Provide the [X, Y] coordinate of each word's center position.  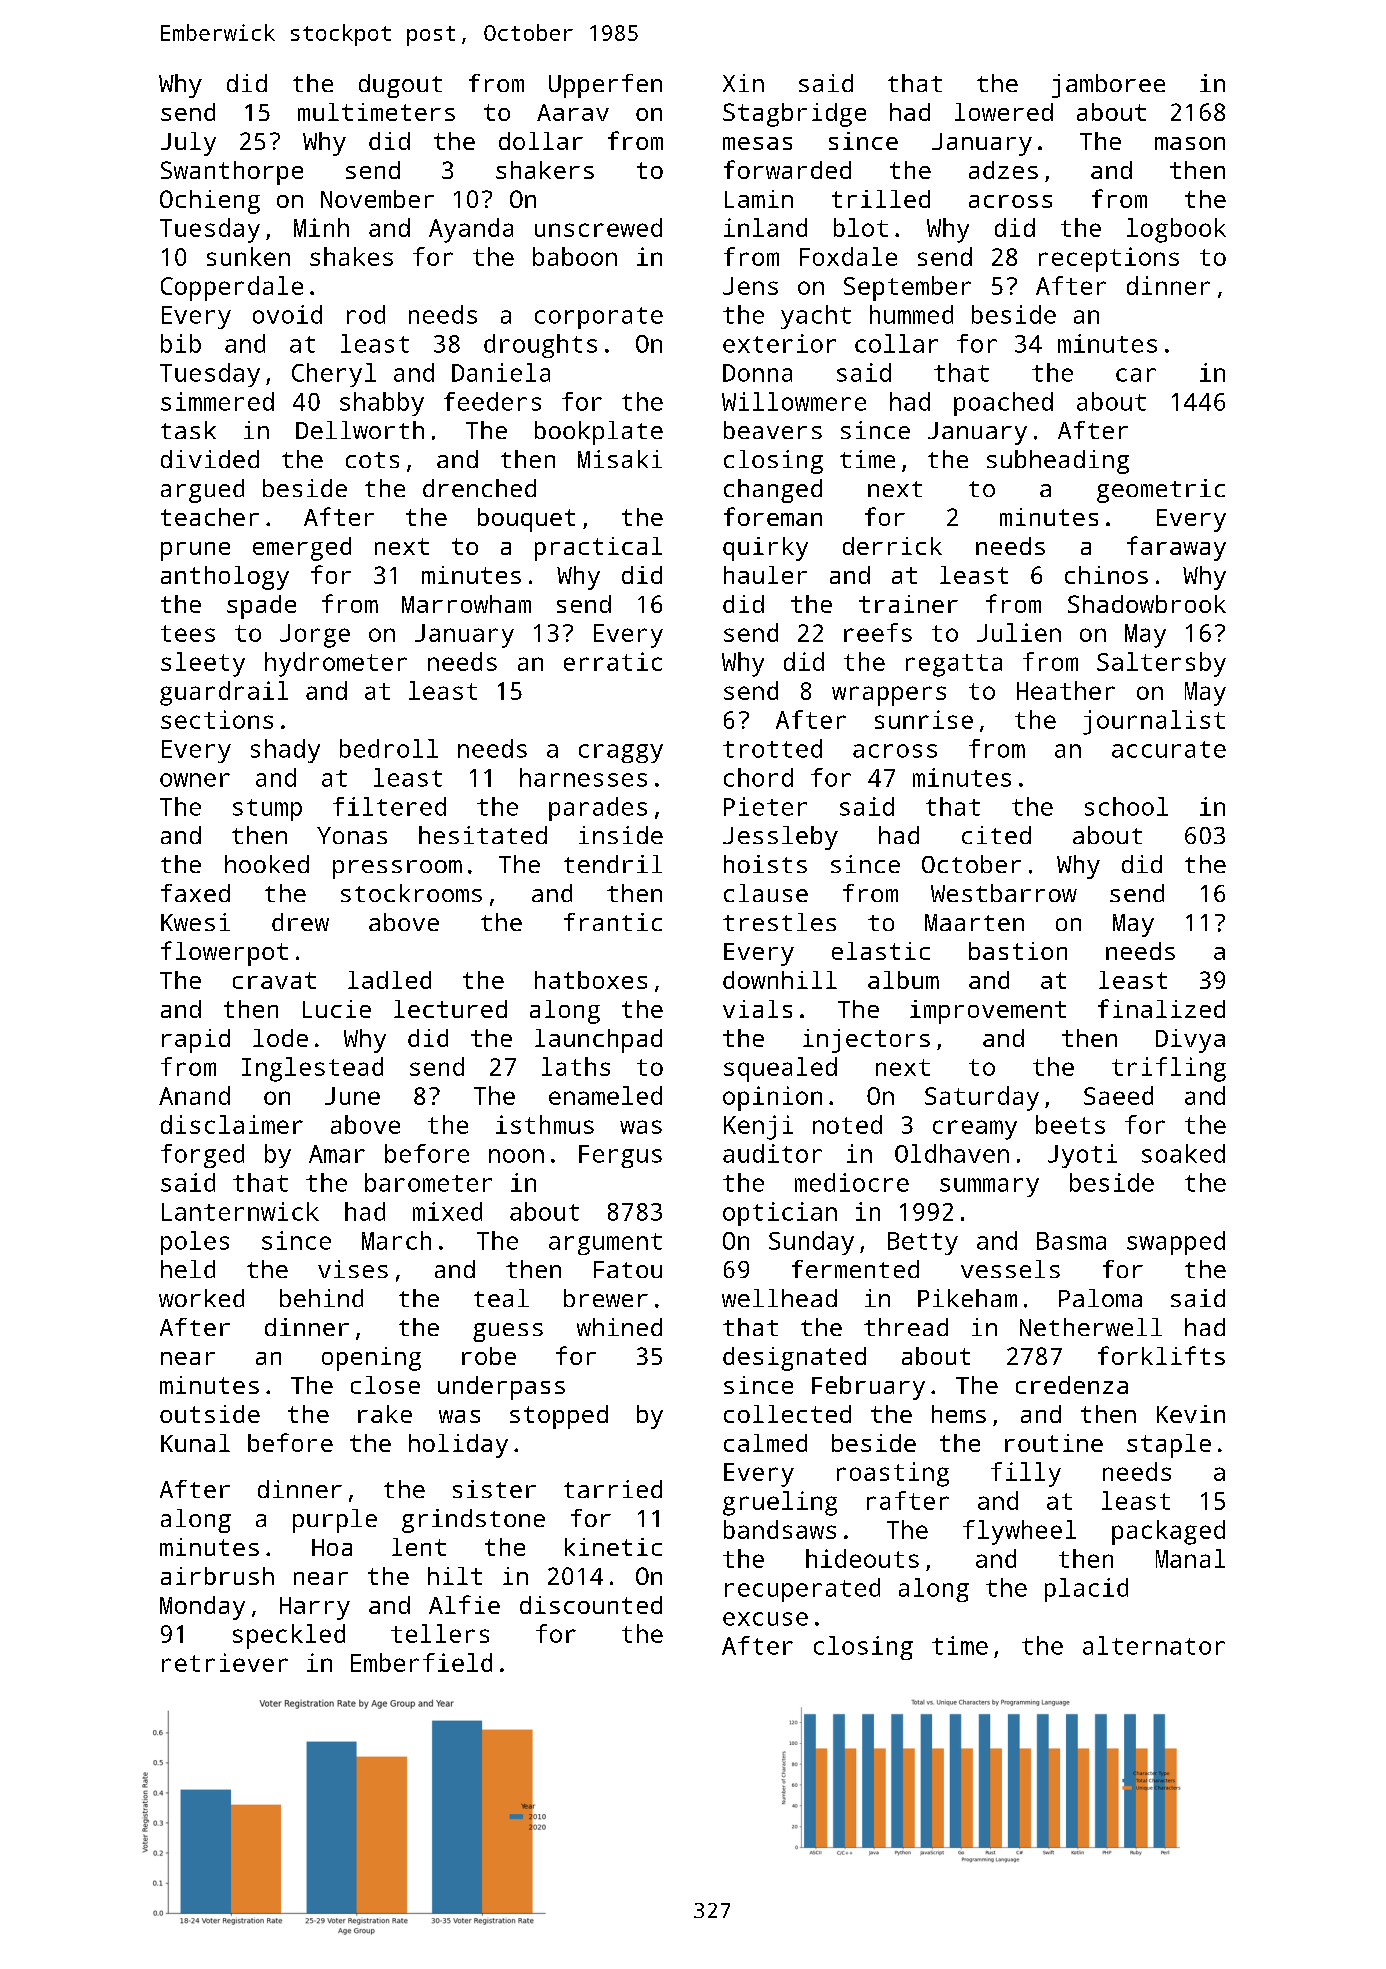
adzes [1003, 170]
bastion [1018, 951]
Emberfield [421, 1662]
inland [765, 227]
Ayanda [471, 230]
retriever [225, 1662]
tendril [613, 864]
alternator [1154, 1645]
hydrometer [336, 664]
